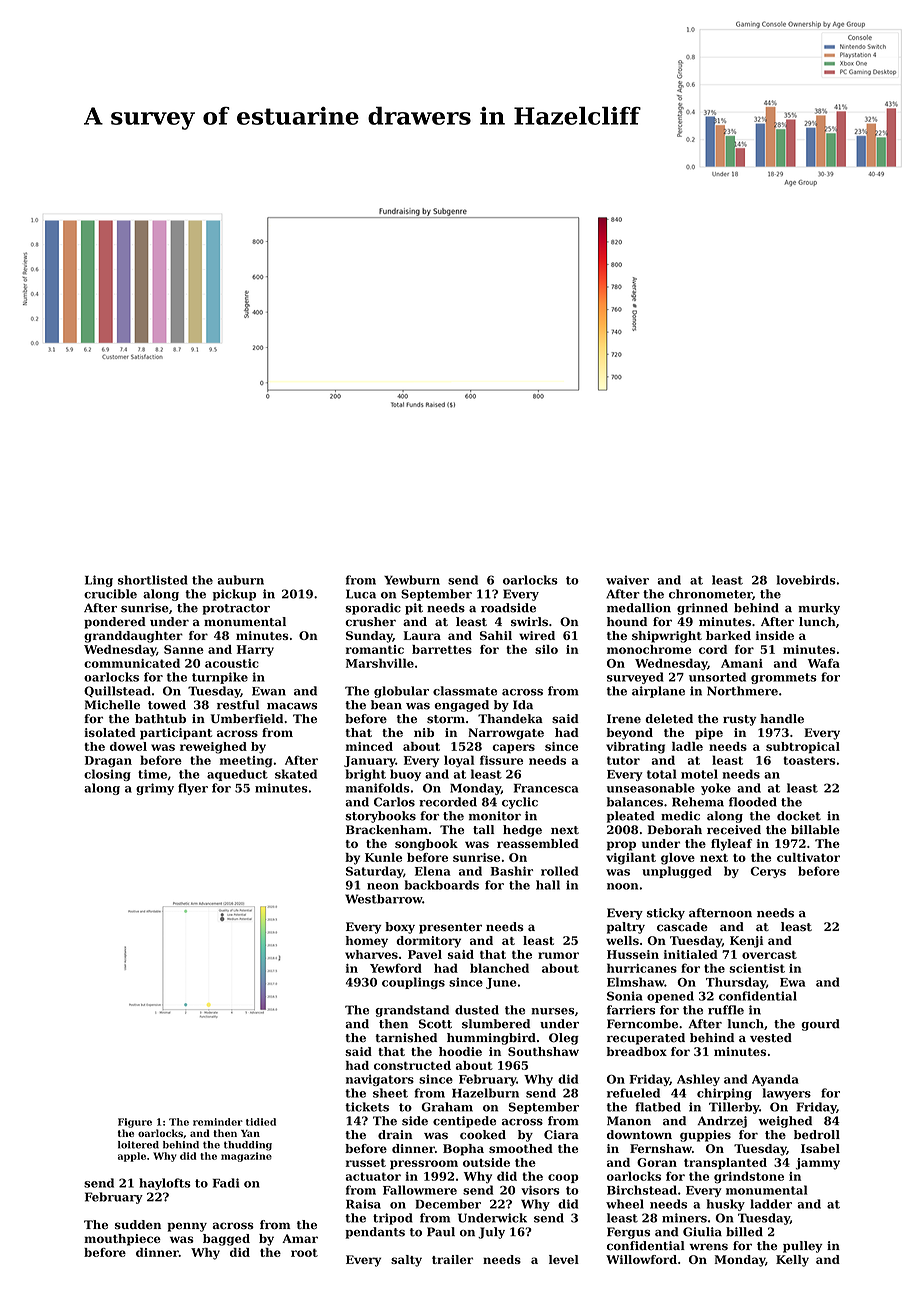 Image resolution: width=924 pixels, height=1308 pixels. I want to click on Michelle, so click(112, 705).
